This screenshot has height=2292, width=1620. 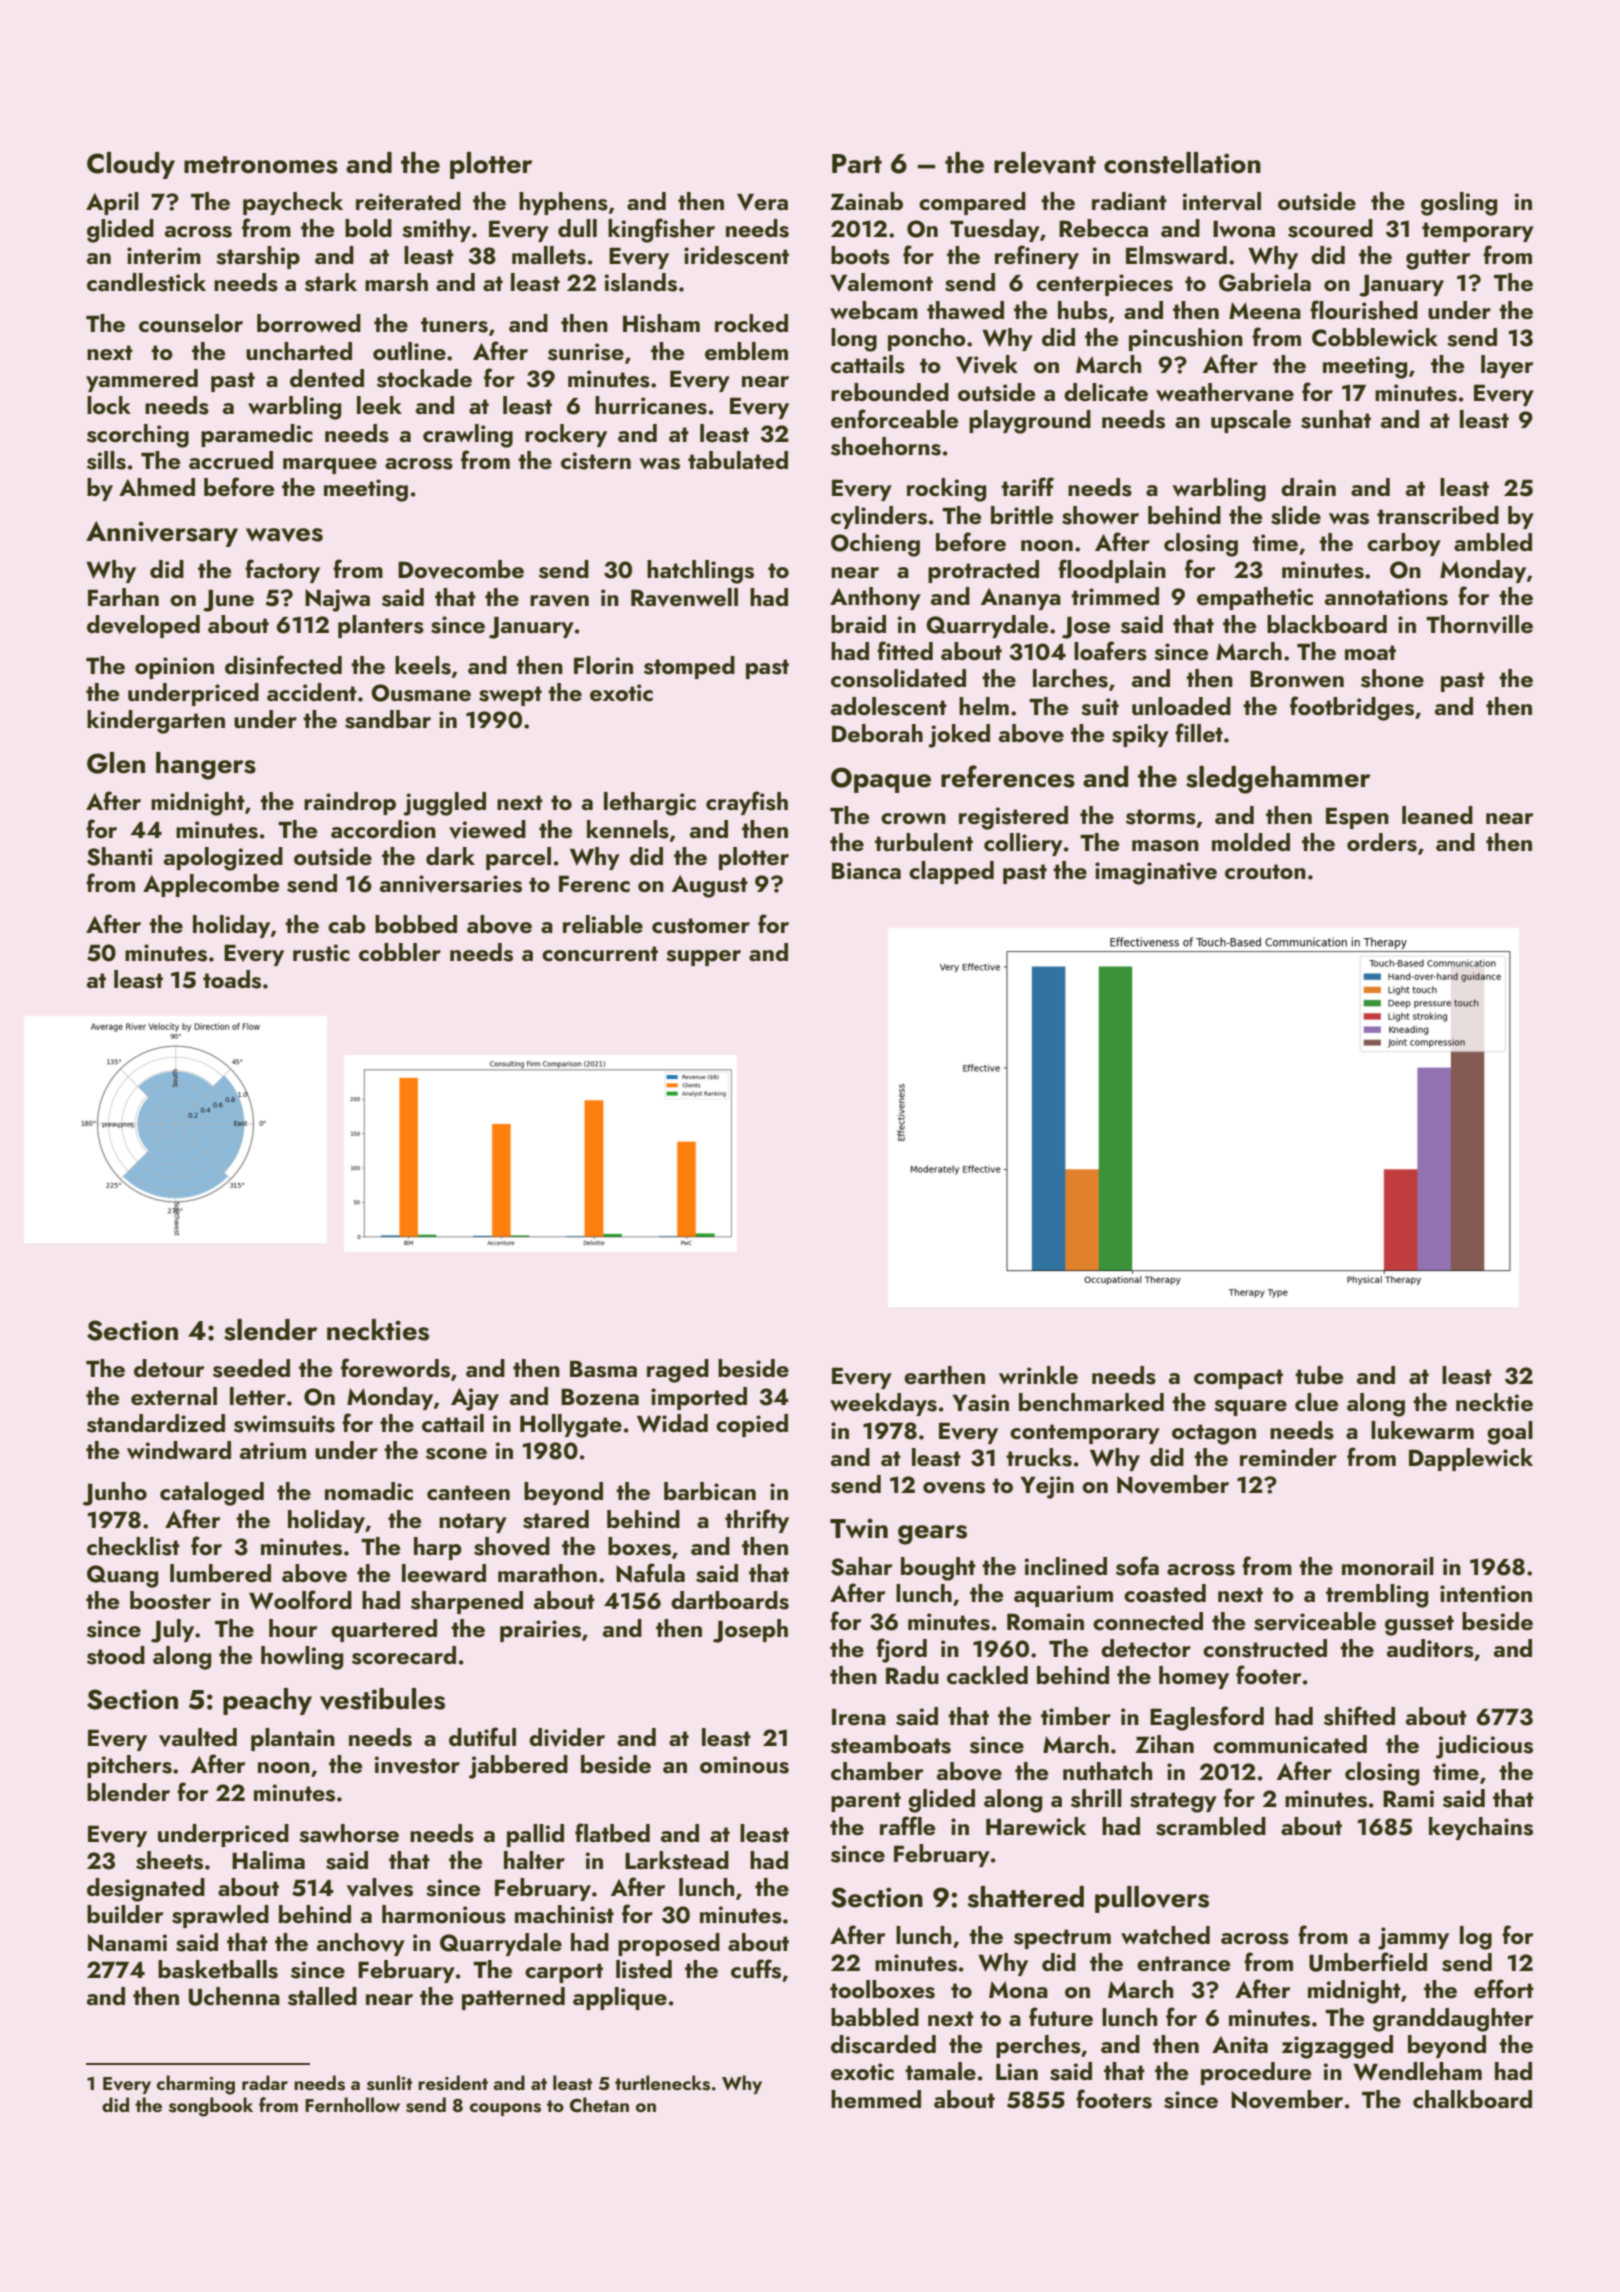 I want to click on standardized, so click(x=156, y=1423).
